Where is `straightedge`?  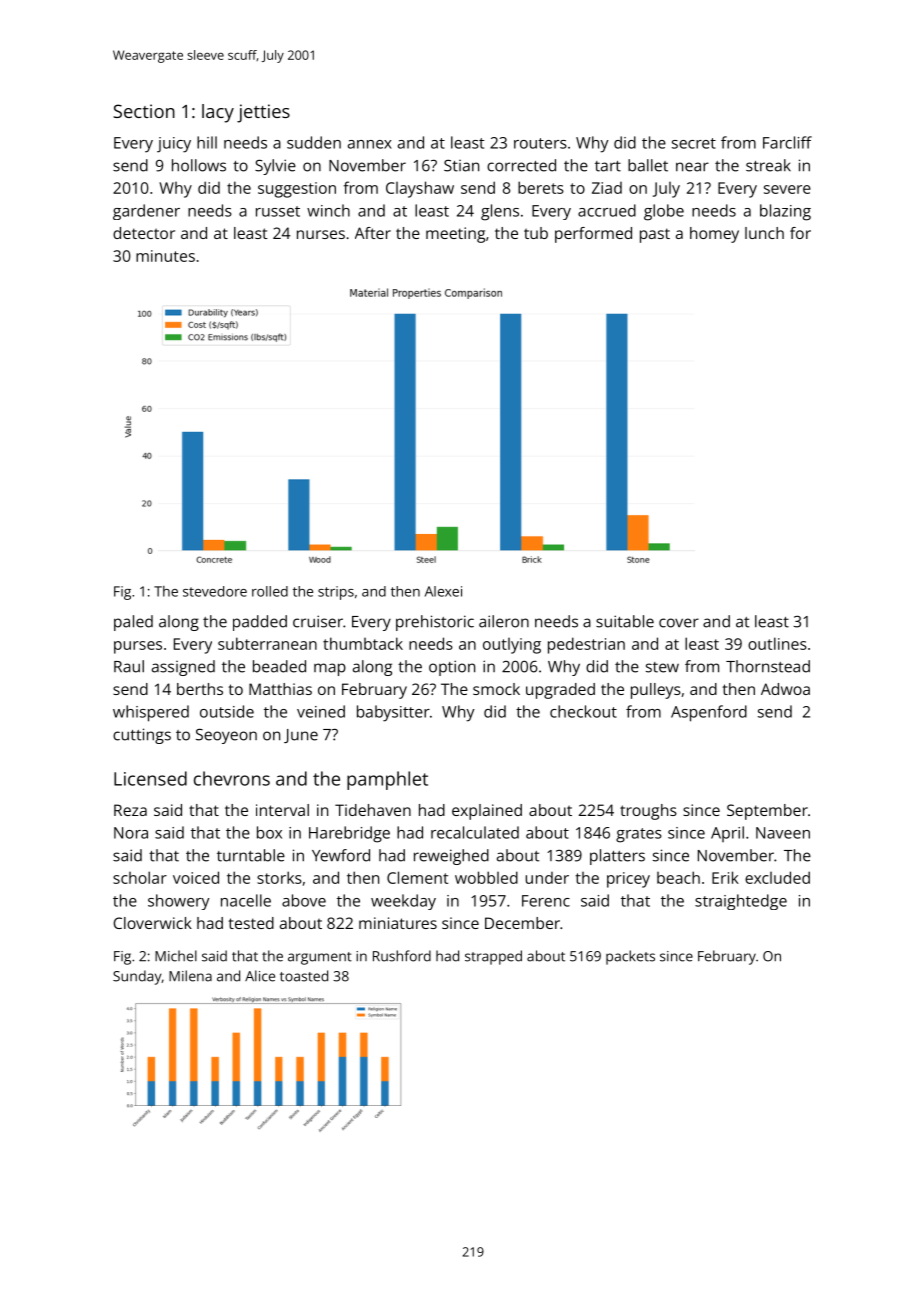
straightedge is located at coordinates (741, 902).
